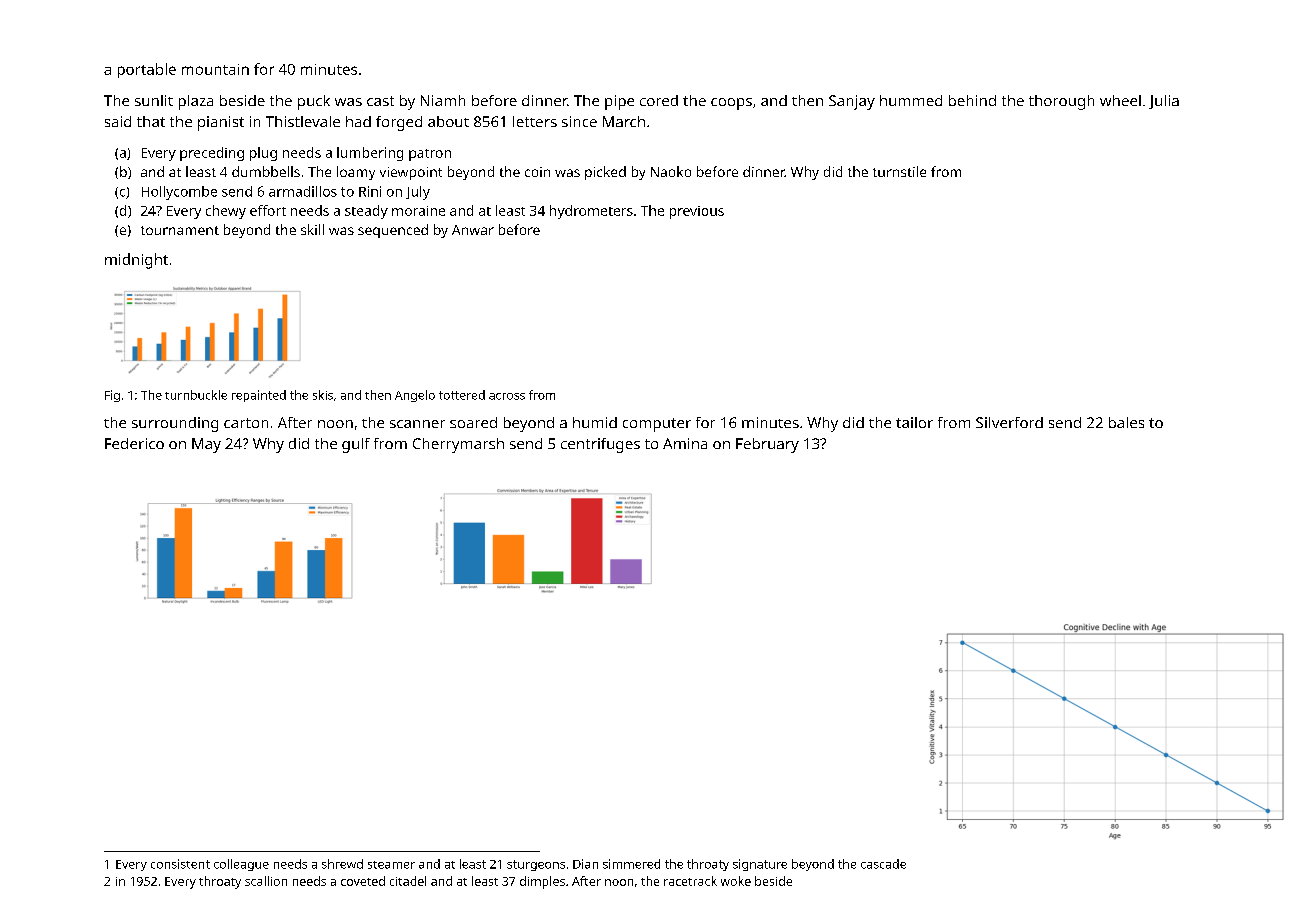  What do you see at coordinates (899, 171) in the screenshot?
I see `turnstile` at bounding box center [899, 171].
